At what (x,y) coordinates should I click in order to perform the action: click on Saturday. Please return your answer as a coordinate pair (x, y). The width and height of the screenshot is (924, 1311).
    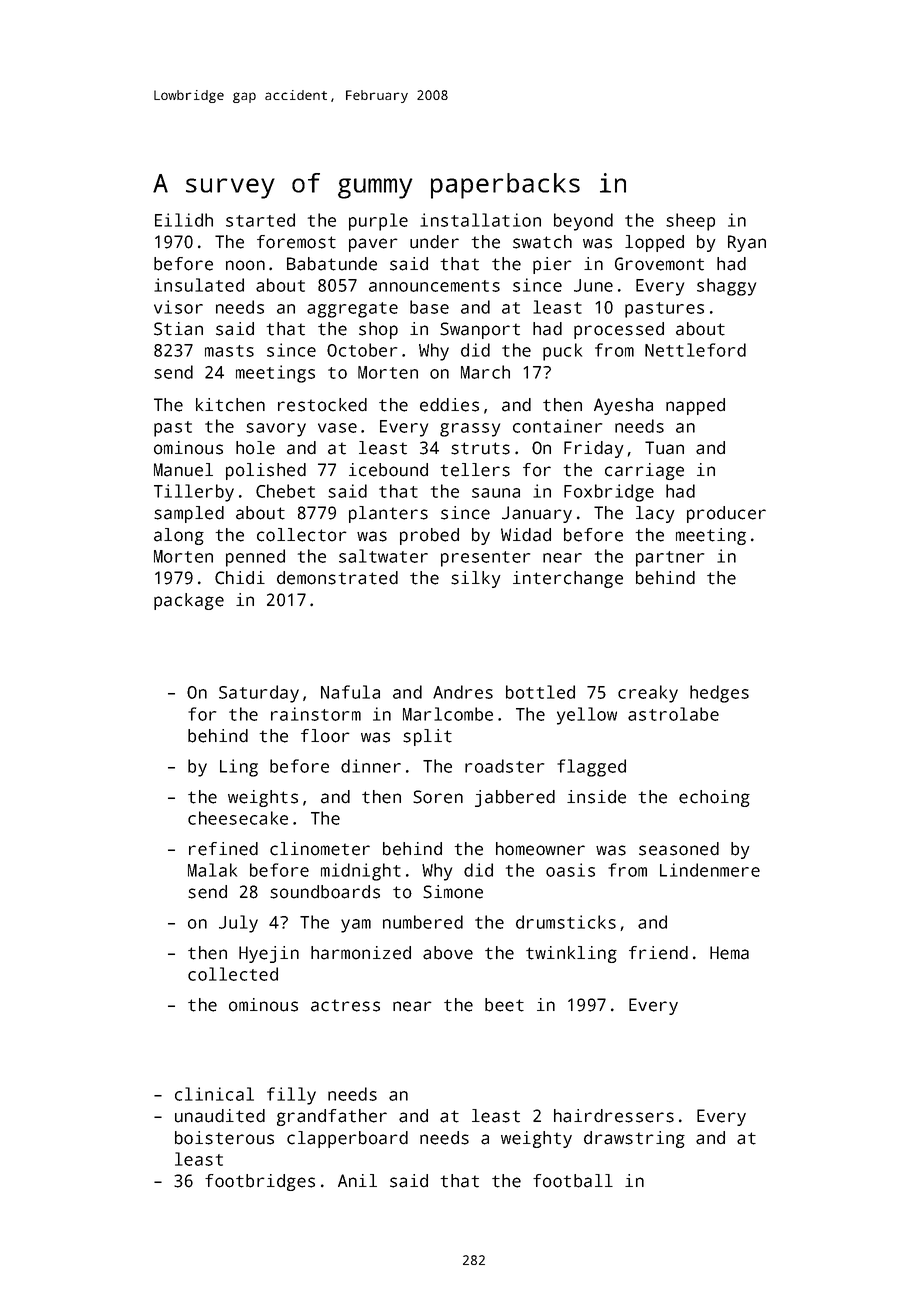
    Looking at the image, I should click on (259, 694).
